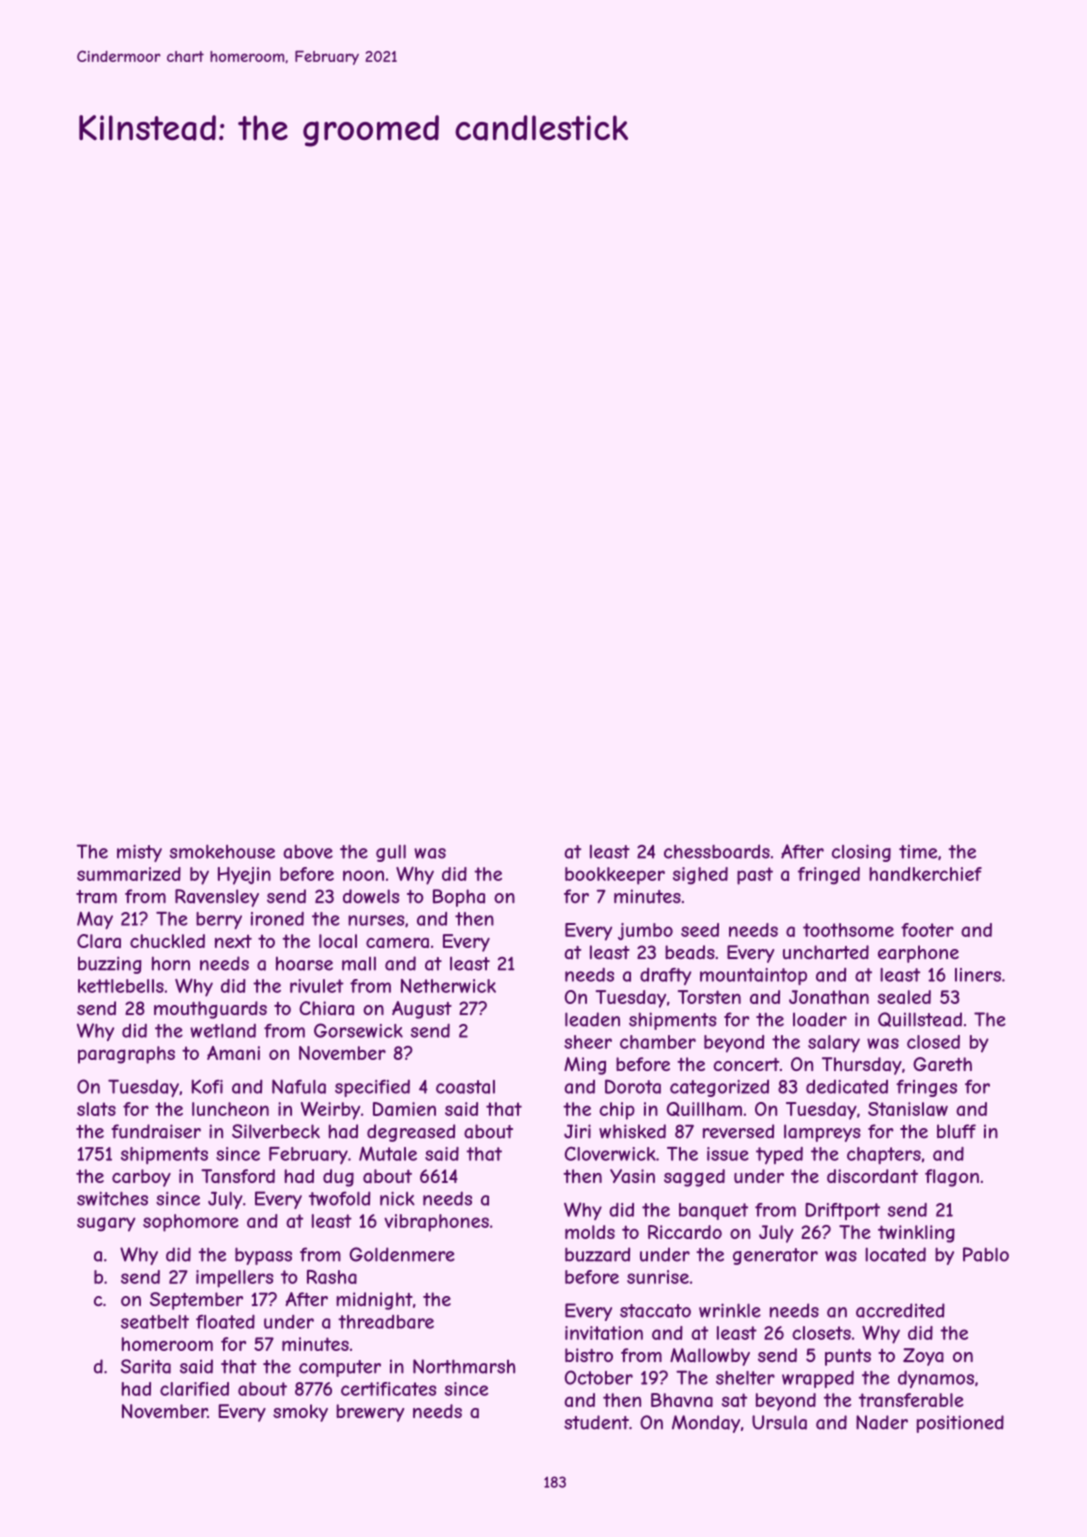 The width and height of the screenshot is (1087, 1537). Describe the element at coordinates (746, 1064) in the screenshot. I see `concert` at that location.
